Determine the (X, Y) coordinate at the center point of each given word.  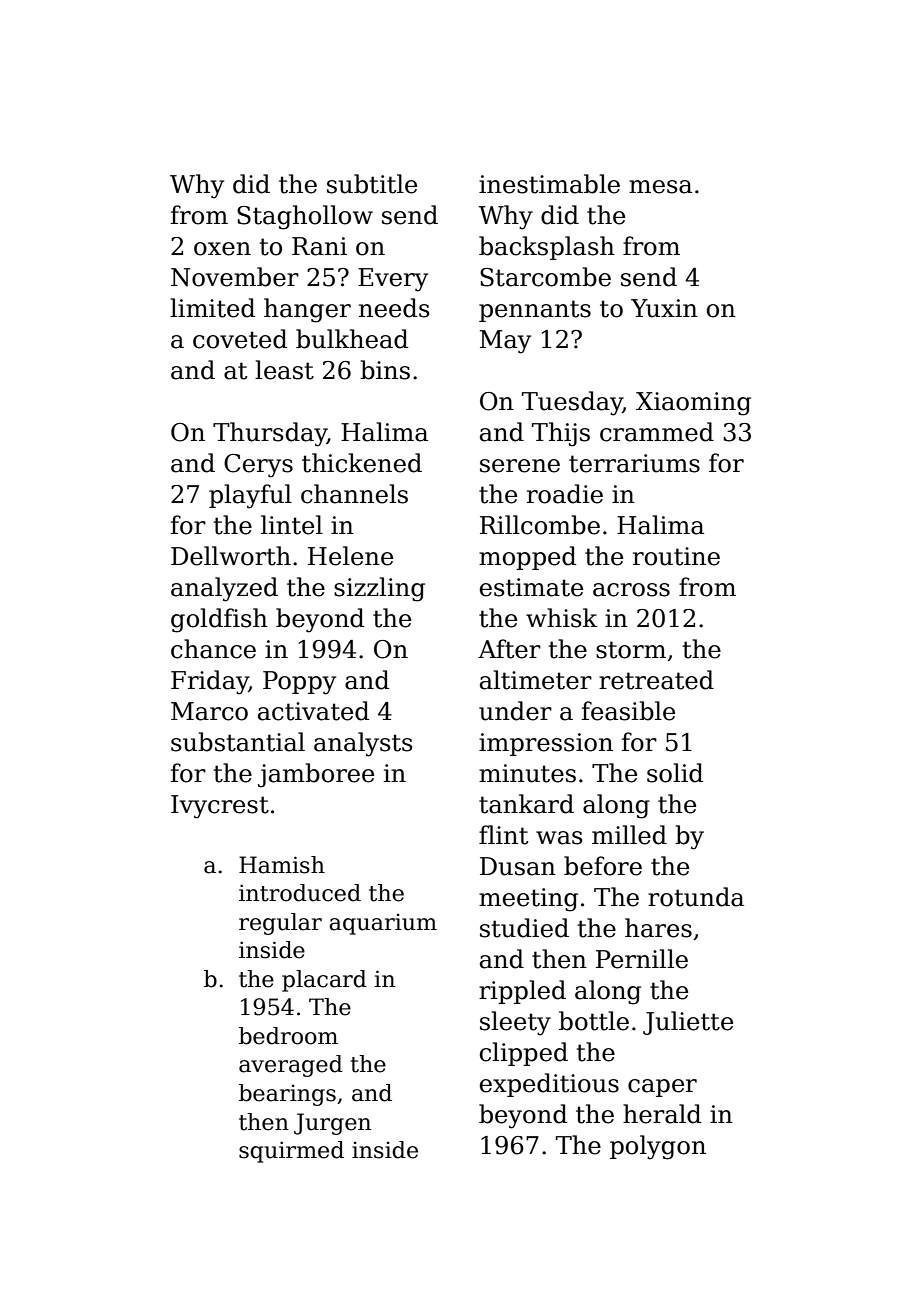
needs (394, 308)
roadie (565, 494)
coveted (240, 339)
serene (520, 466)
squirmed (291, 1152)
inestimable (549, 184)
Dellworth (231, 556)
